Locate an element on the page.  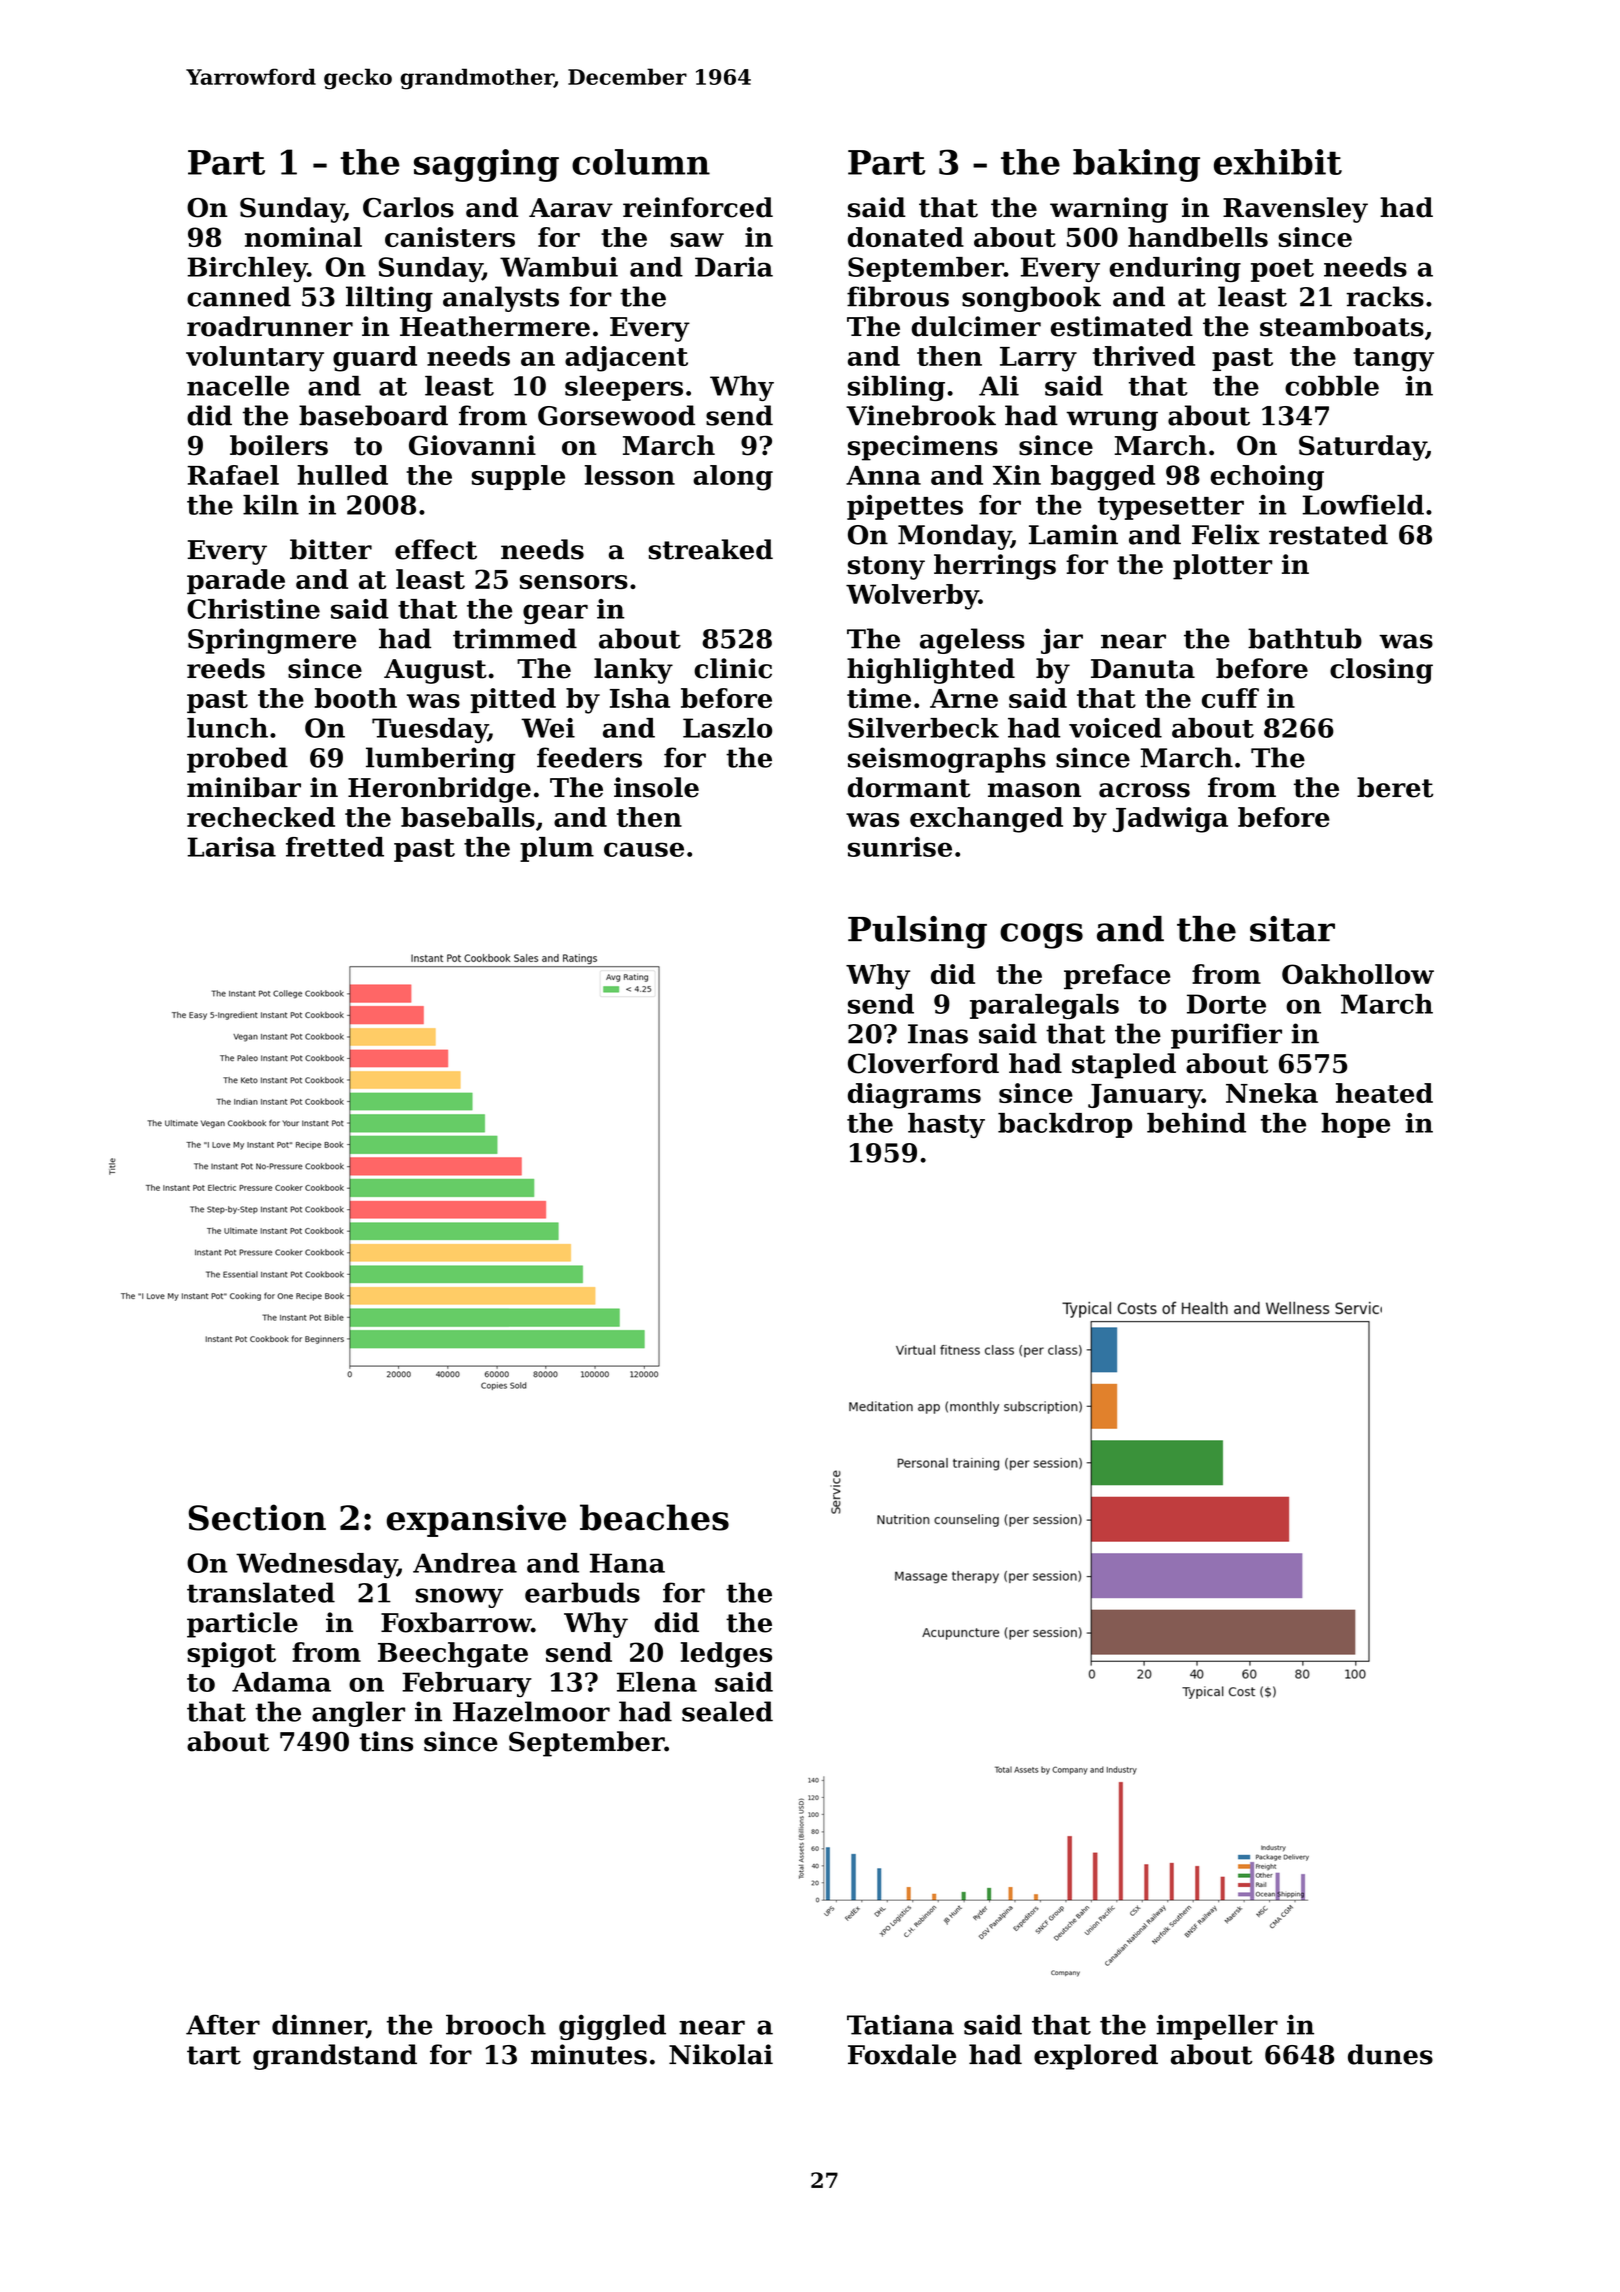
Section is located at coordinates (257, 1517).
